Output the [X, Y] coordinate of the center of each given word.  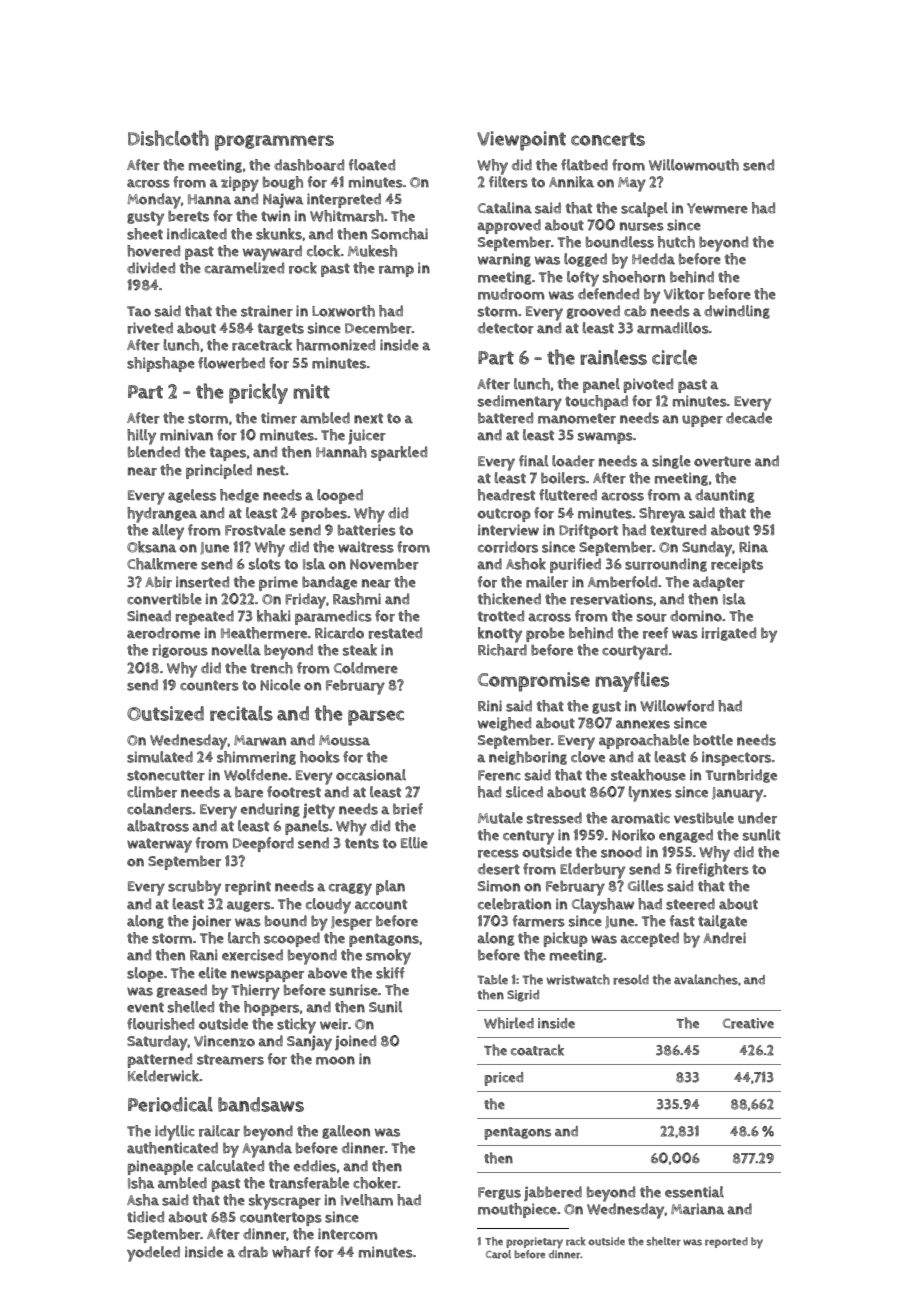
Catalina [505, 208]
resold [631, 979]
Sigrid [523, 996]
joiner [211, 922]
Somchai [399, 234]
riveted [150, 328]
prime [278, 583]
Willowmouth [694, 165]
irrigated [728, 634]
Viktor [684, 294]
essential [694, 1192]
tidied [145, 1217]
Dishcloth [168, 138]
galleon [346, 1132]
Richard [502, 650]
